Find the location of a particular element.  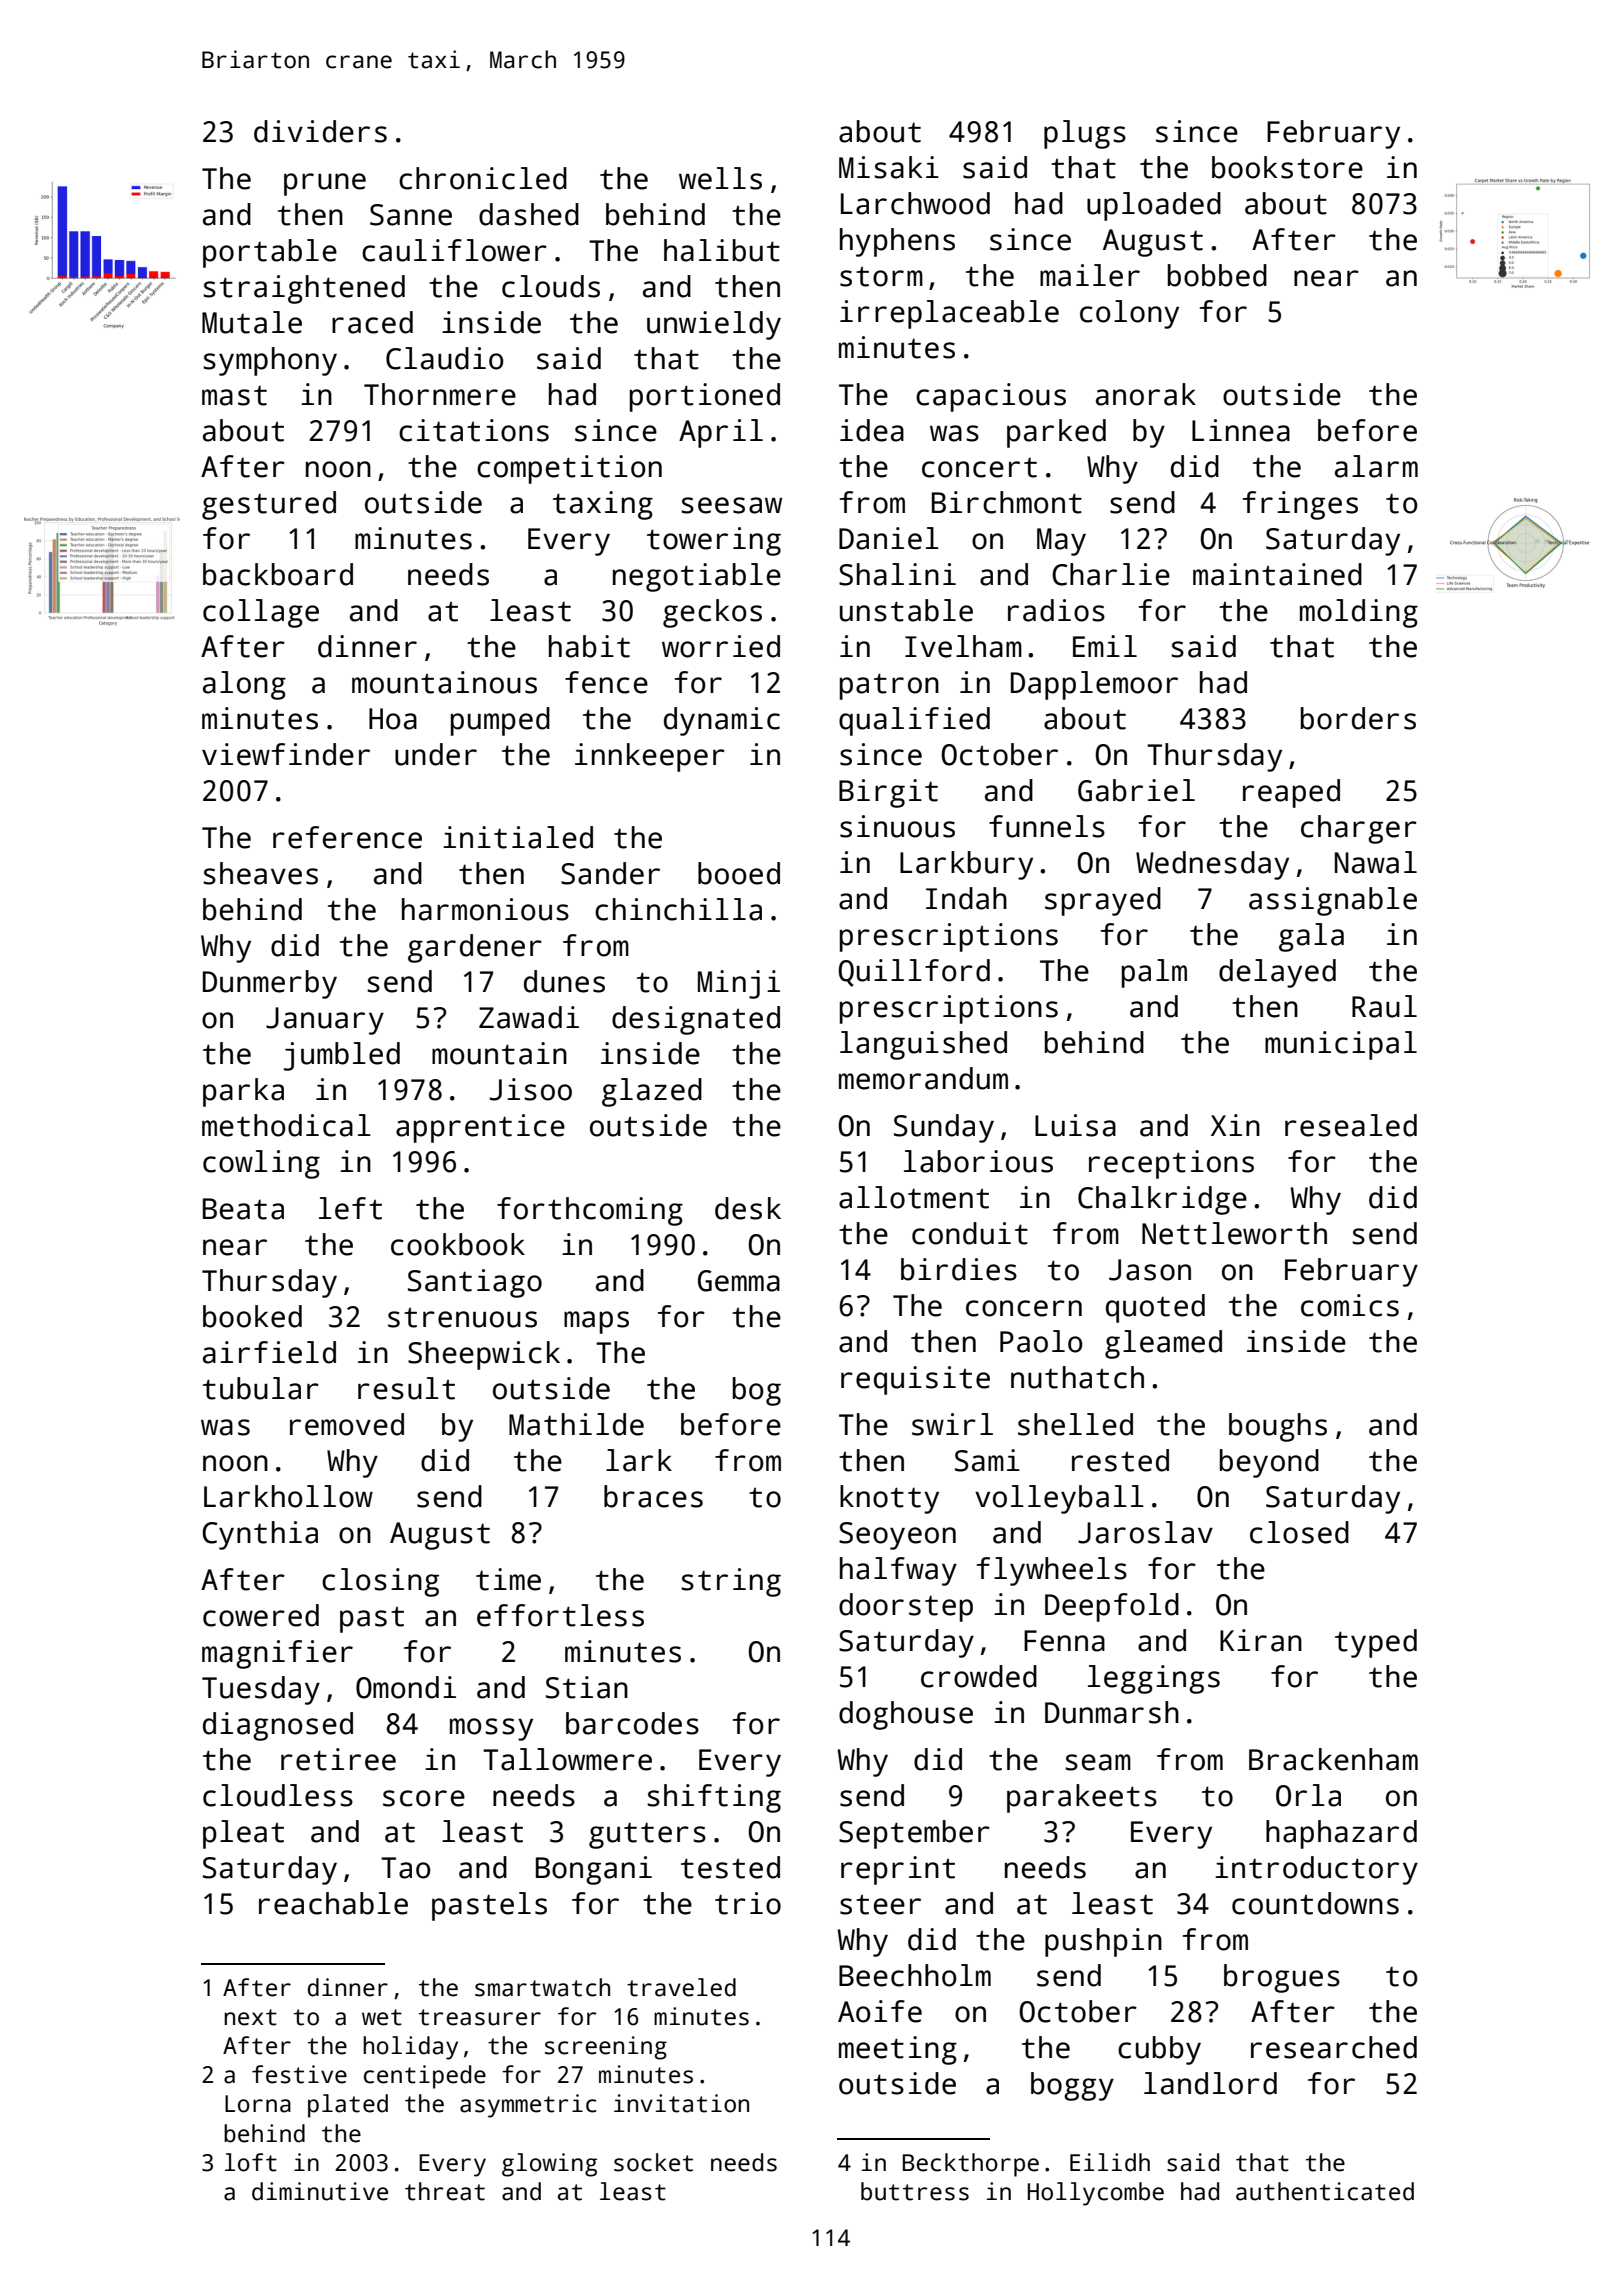

Misaki is located at coordinates (889, 167).
